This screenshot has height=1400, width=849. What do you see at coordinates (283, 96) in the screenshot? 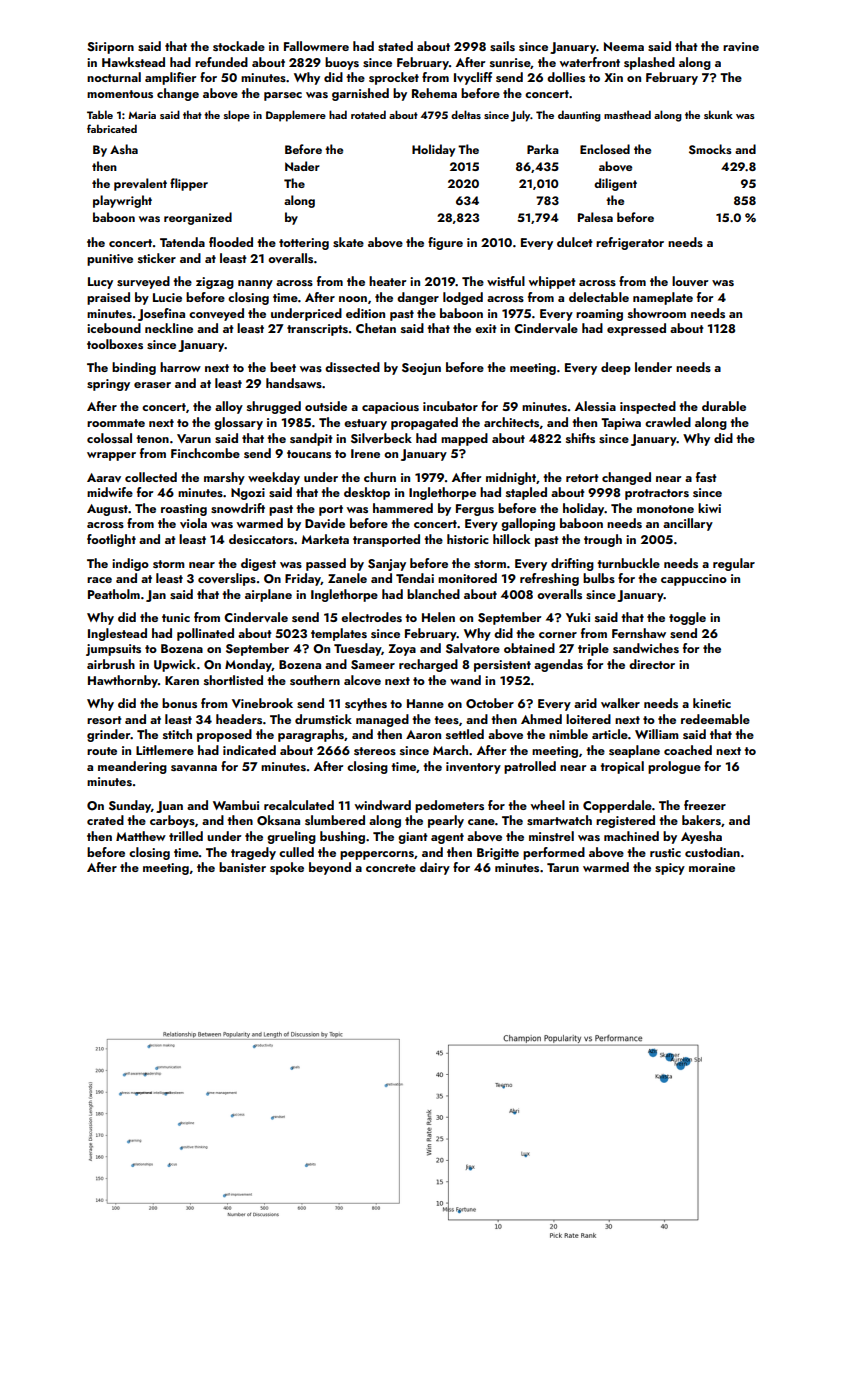
I see `parsec` at bounding box center [283, 96].
